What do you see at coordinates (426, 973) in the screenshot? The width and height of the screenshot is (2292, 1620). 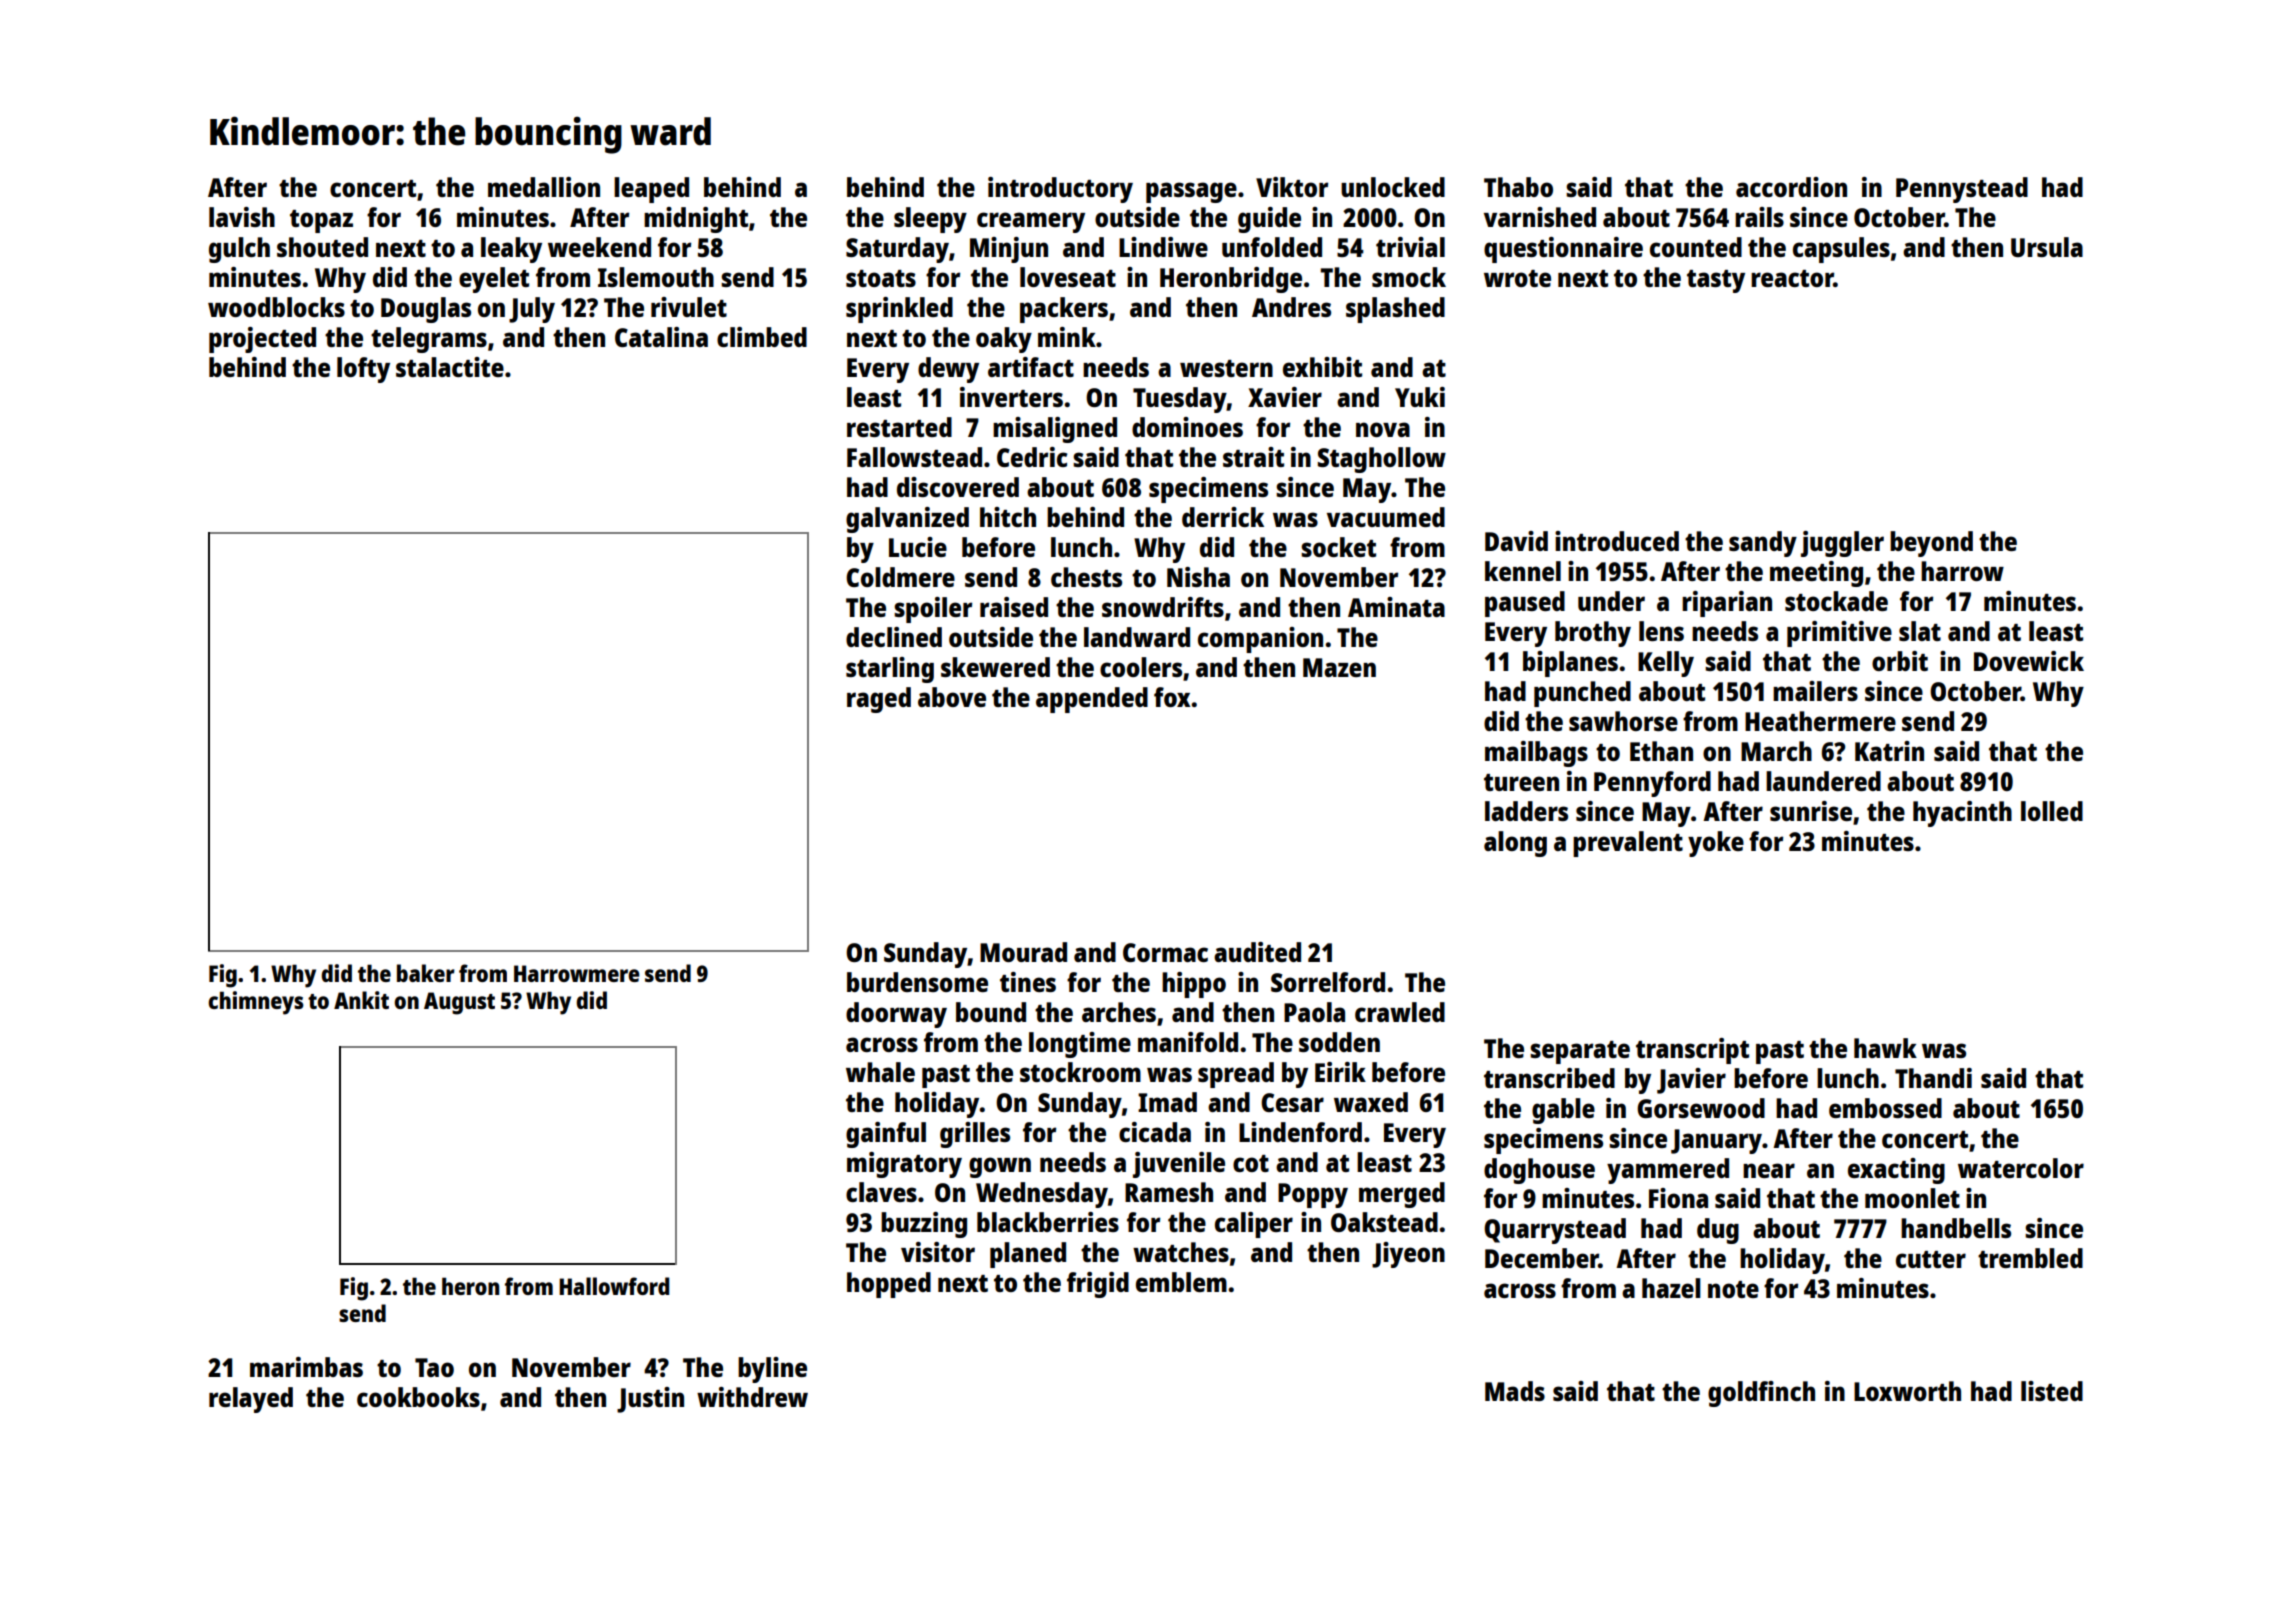 I see `baker` at bounding box center [426, 973].
